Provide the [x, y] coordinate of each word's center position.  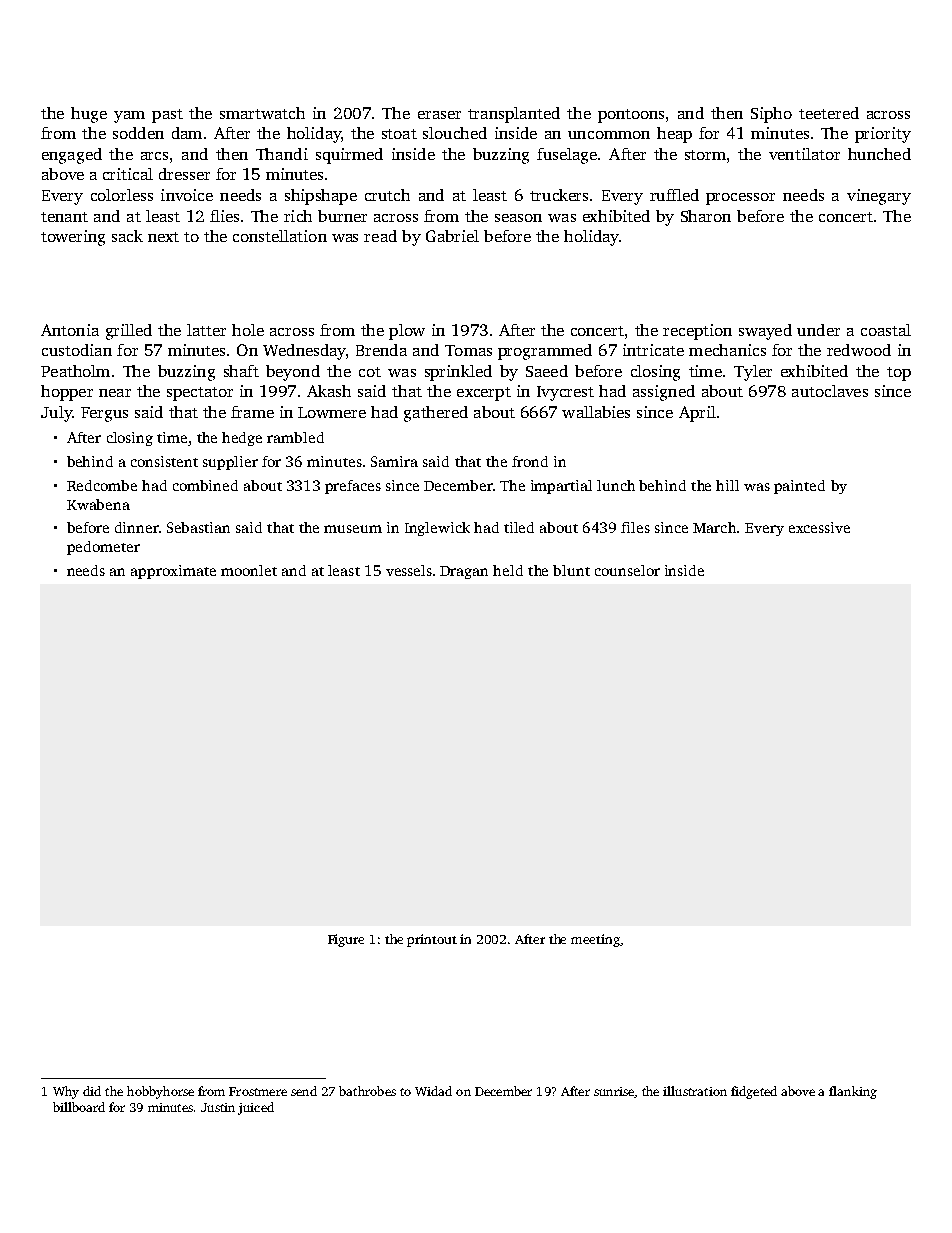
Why [66, 1092]
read [380, 236]
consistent [164, 461]
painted [799, 487]
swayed [765, 332]
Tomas [468, 350]
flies [224, 216]
